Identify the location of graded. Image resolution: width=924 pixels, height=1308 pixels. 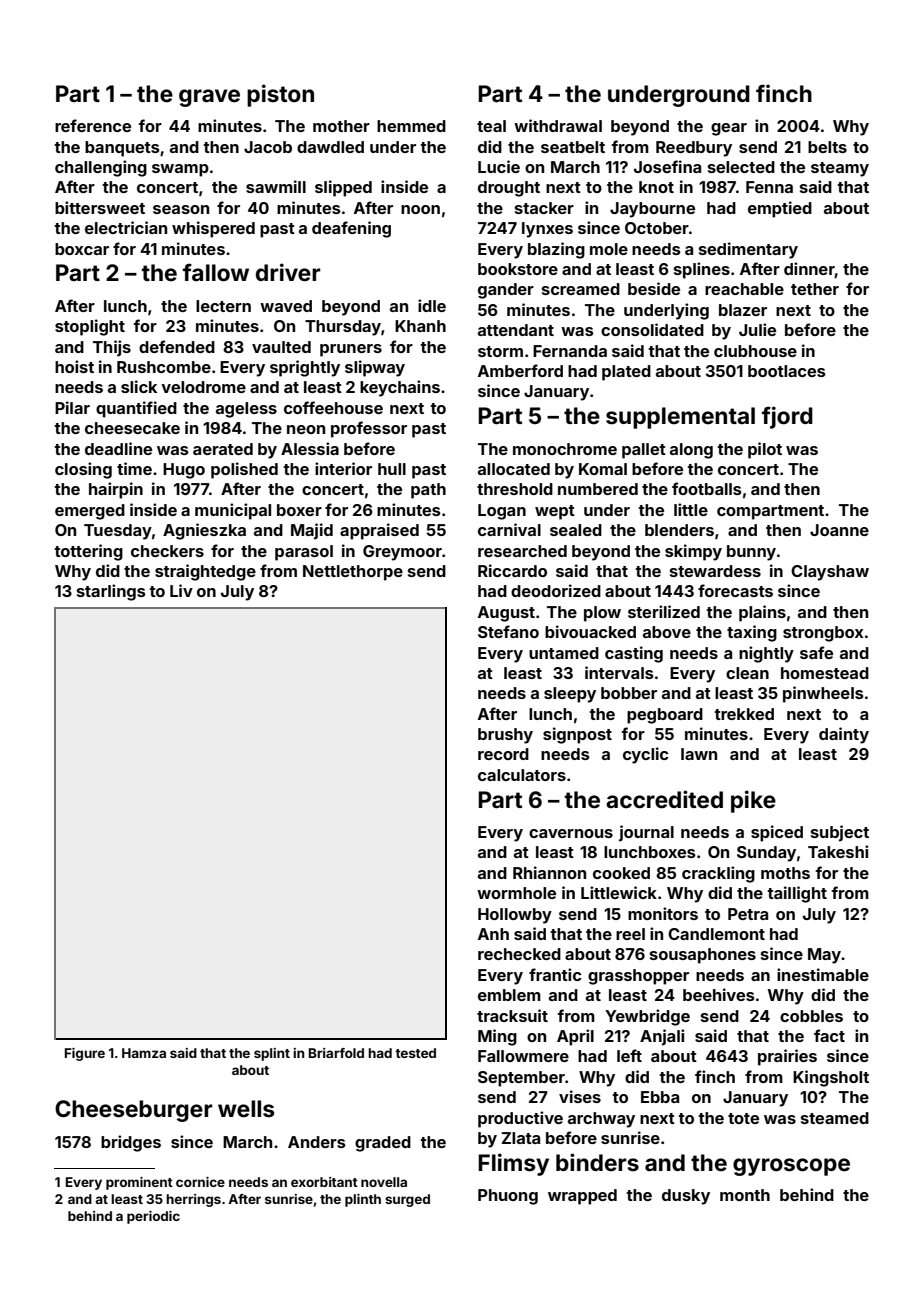
(383, 1144).
